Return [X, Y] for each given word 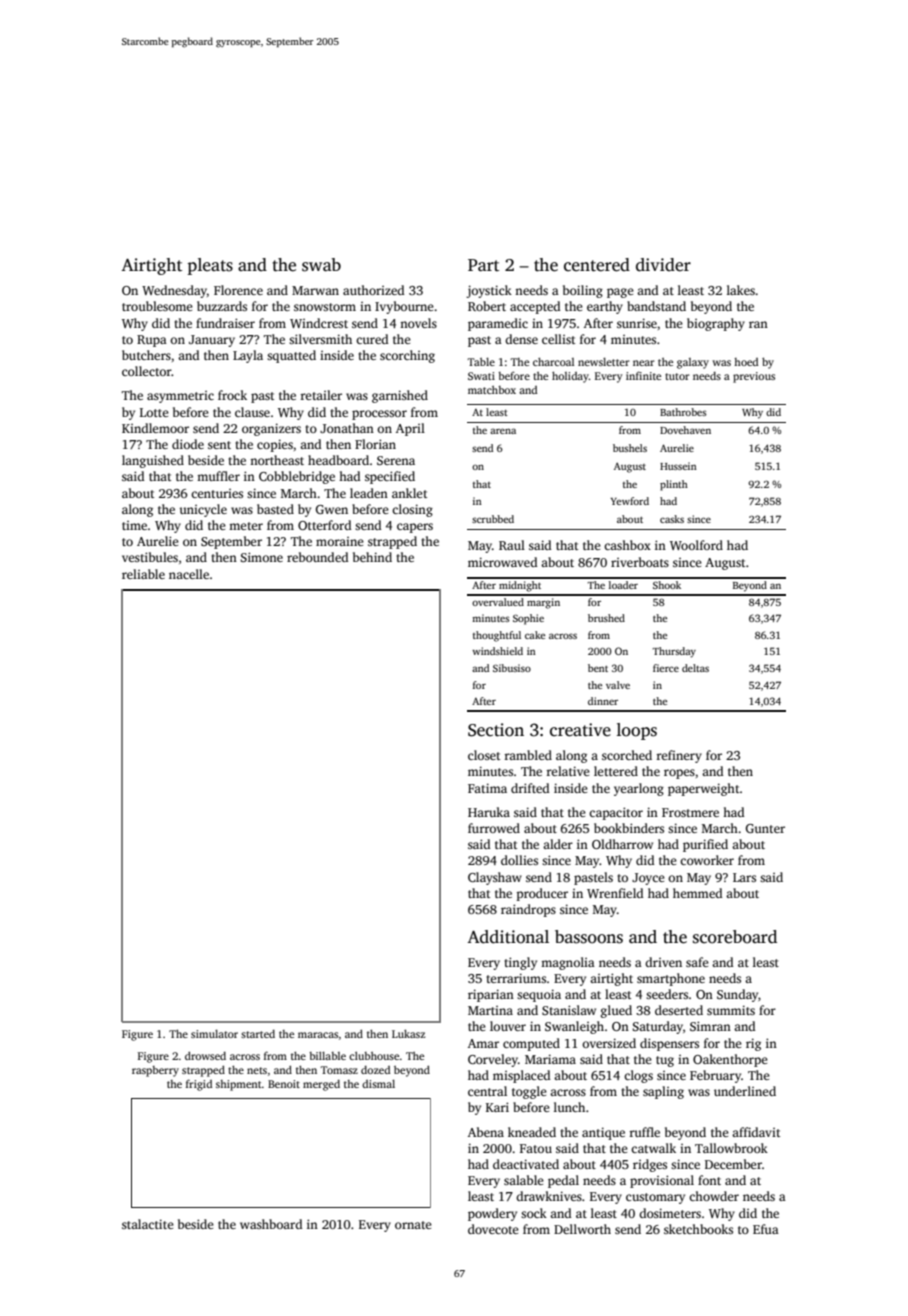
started [258, 1034]
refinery [679, 756]
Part [483, 265]
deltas [695, 668]
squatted [291, 356]
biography [716, 324]
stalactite [148, 1224]
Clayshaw [495, 878]
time [134, 525]
